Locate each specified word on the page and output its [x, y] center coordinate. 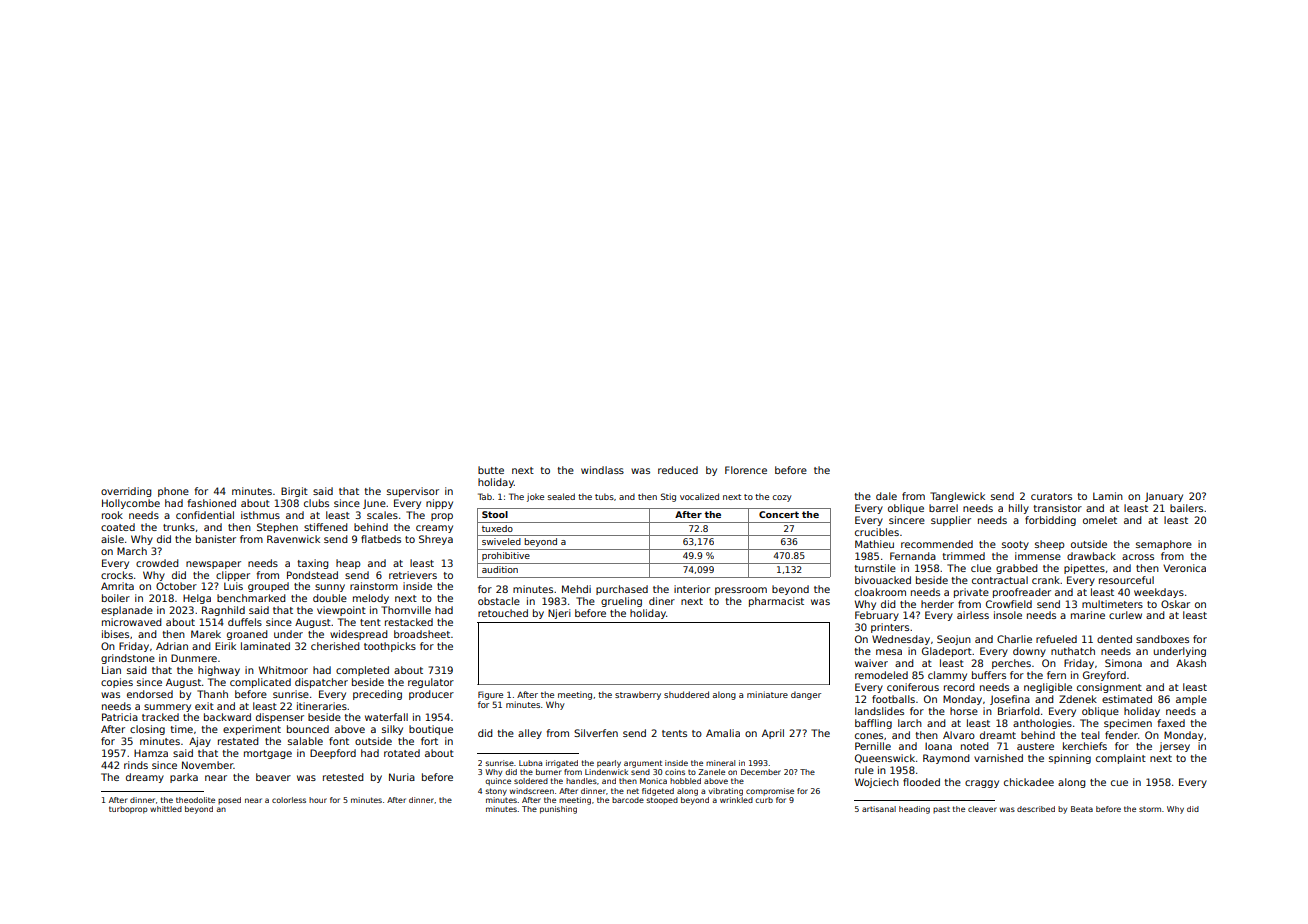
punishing [558, 810]
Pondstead [312, 575]
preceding [377, 695]
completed [362, 671]
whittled [166, 809]
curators [1051, 496]
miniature [767, 694]
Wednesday [901, 640]
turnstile [875, 568]
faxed [1171, 723]
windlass [602, 470]
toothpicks [390, 647]
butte [491, 470]
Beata [1082, 809]
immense [1038, 556]
